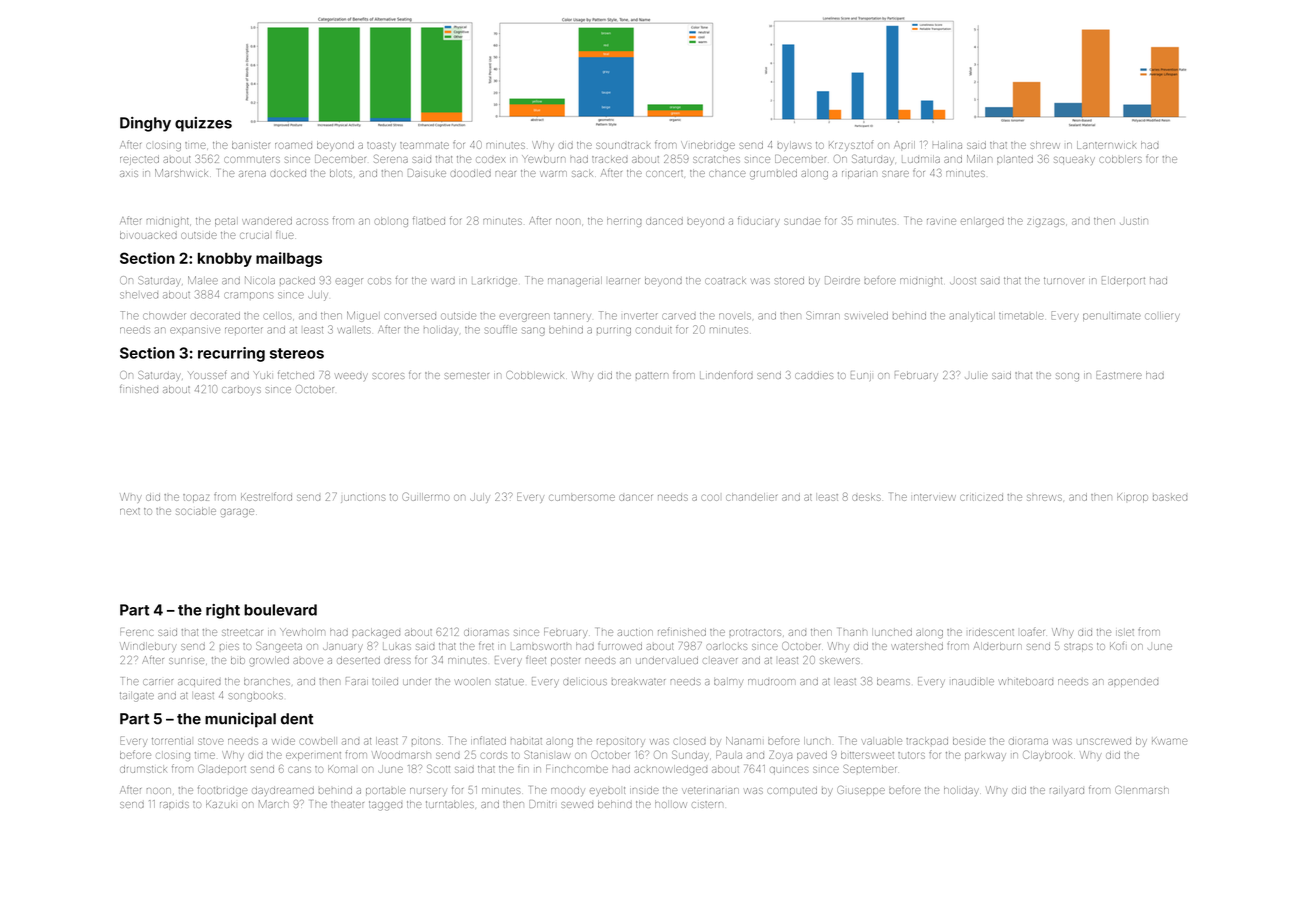  What do you see at coordinates (207, 374) in the document?
I see `Youssef` at bounding box center [207, 374].
